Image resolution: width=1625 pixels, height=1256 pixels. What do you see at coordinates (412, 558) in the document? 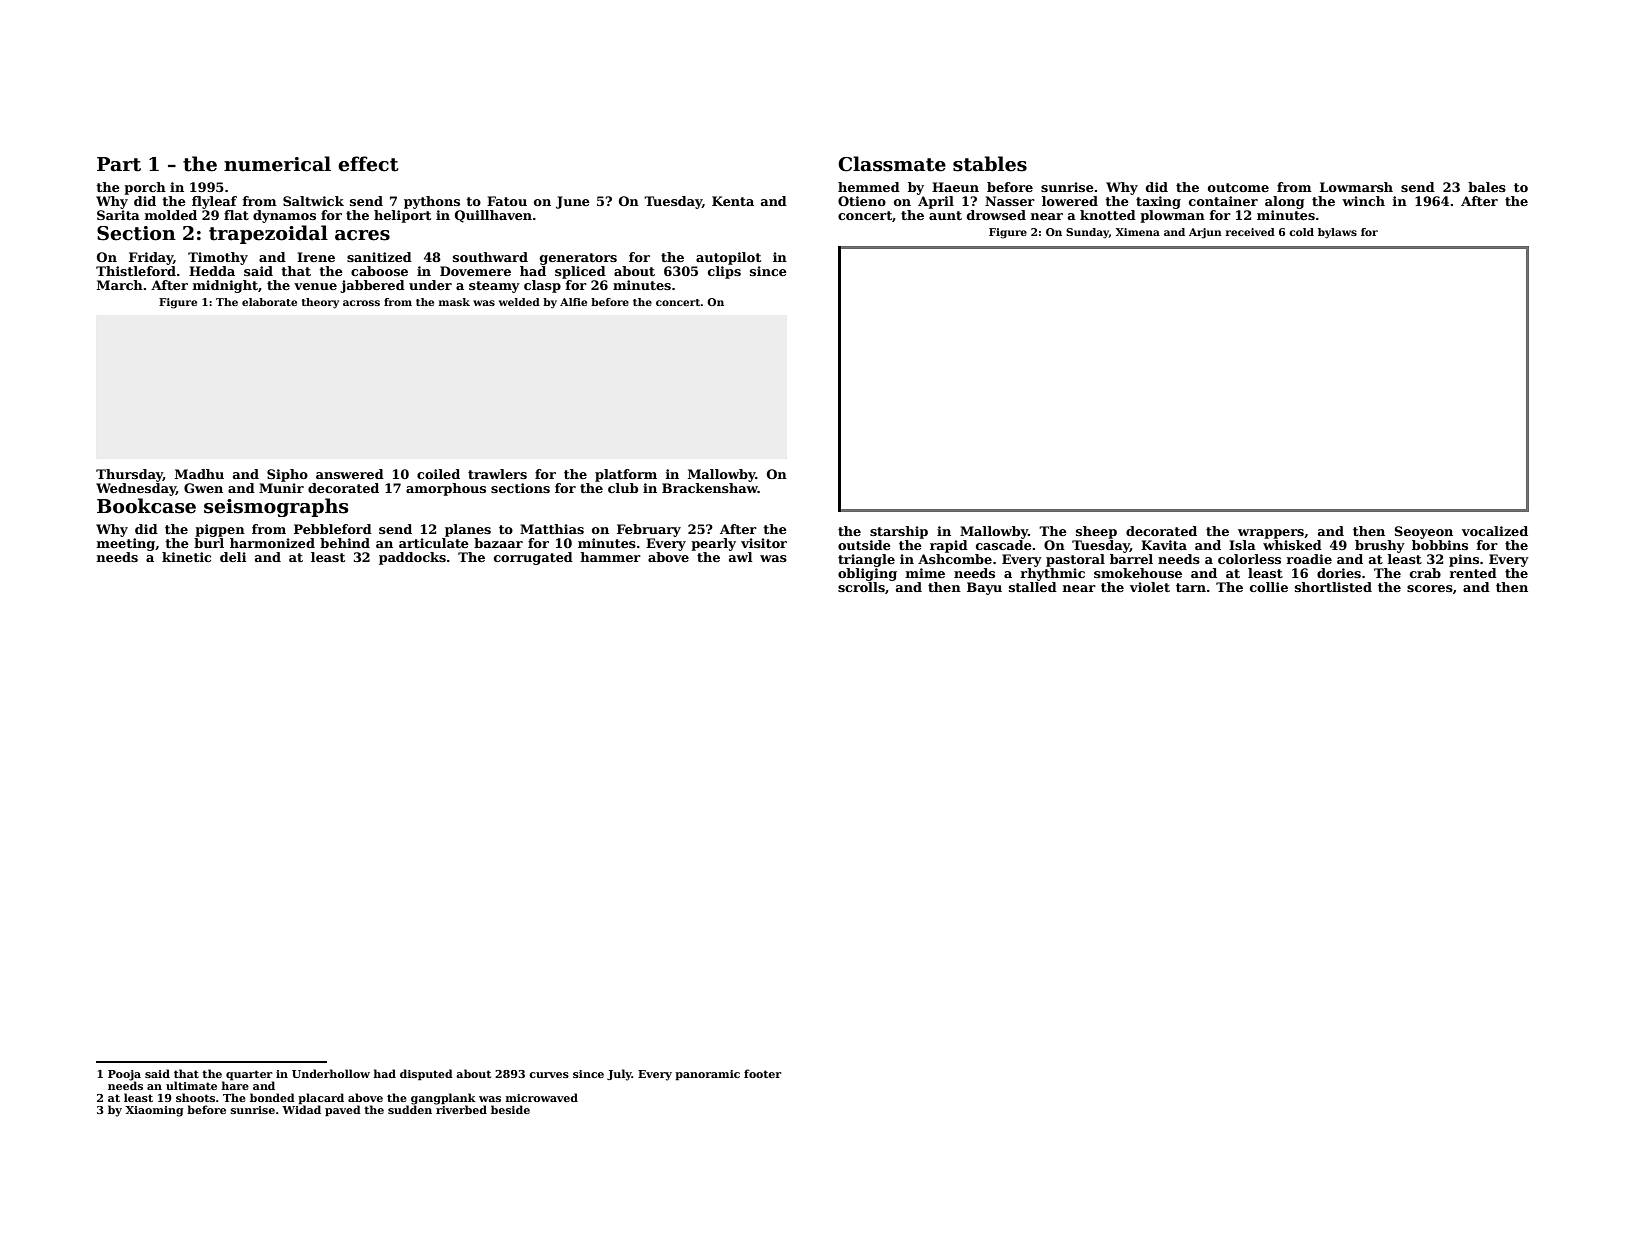
I see `paddocks` at bounding box center [412, 558].
